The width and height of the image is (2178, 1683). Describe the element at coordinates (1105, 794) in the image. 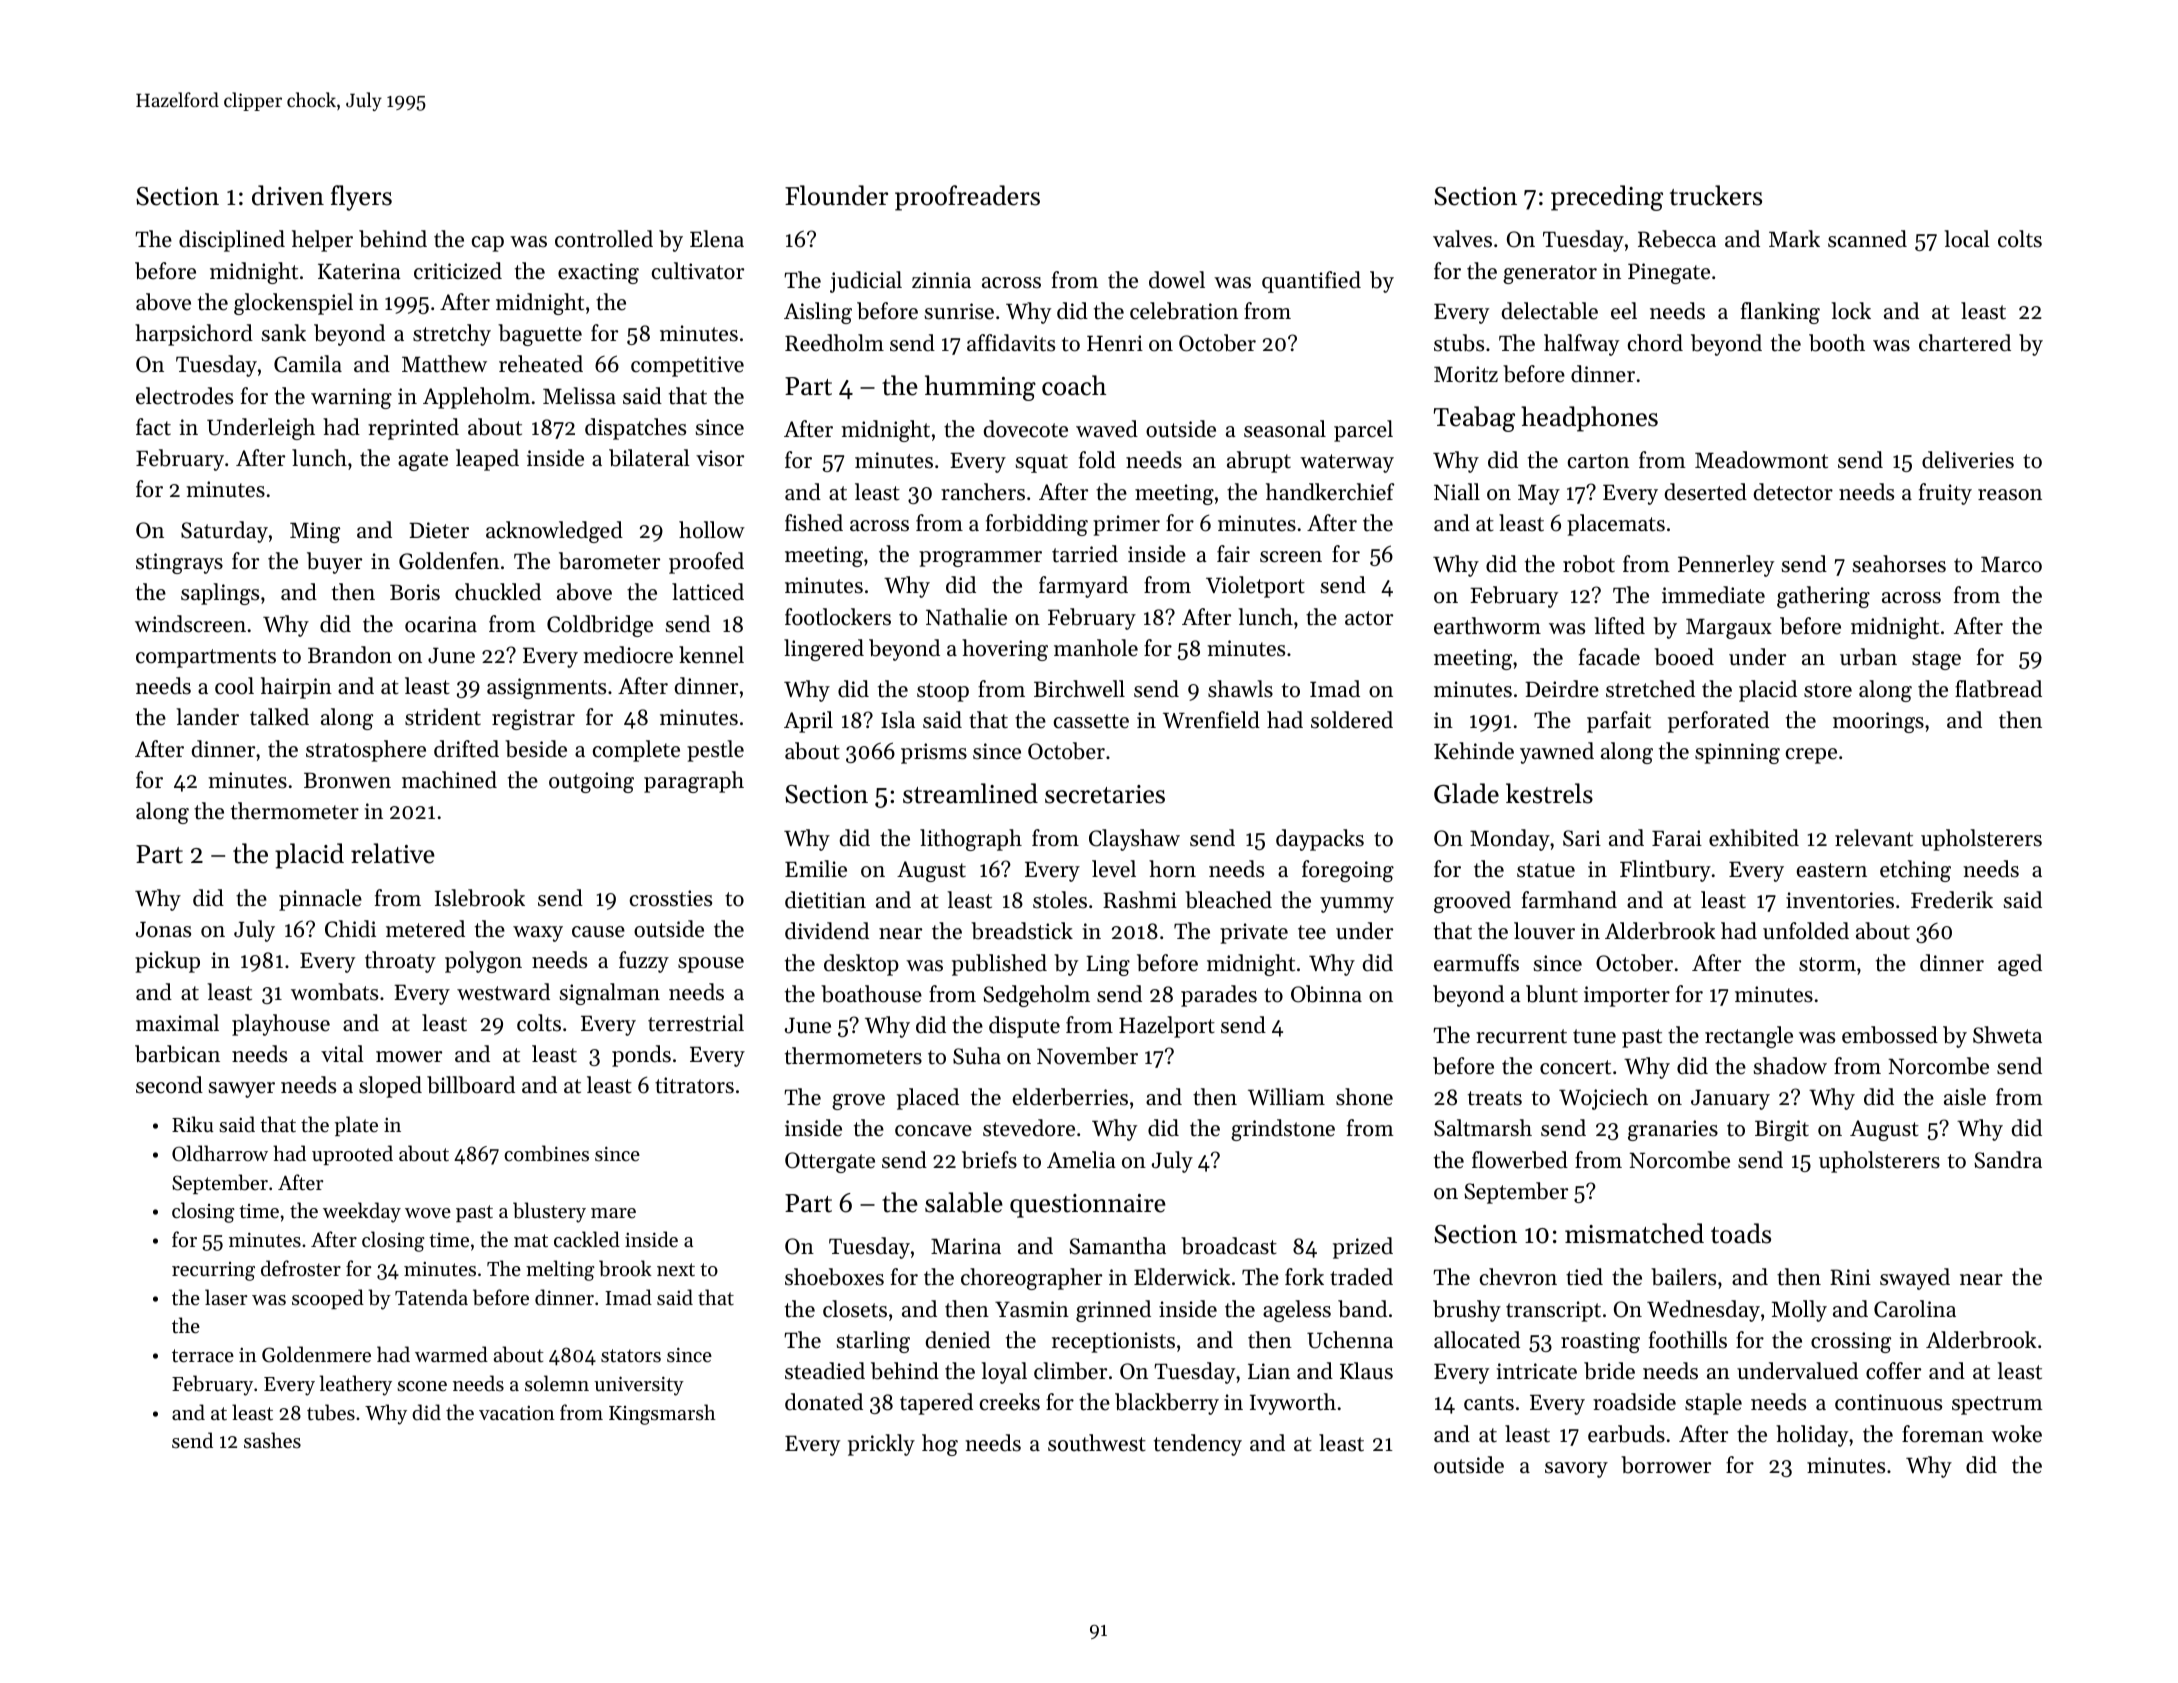

I see `secretaries` at that location.
